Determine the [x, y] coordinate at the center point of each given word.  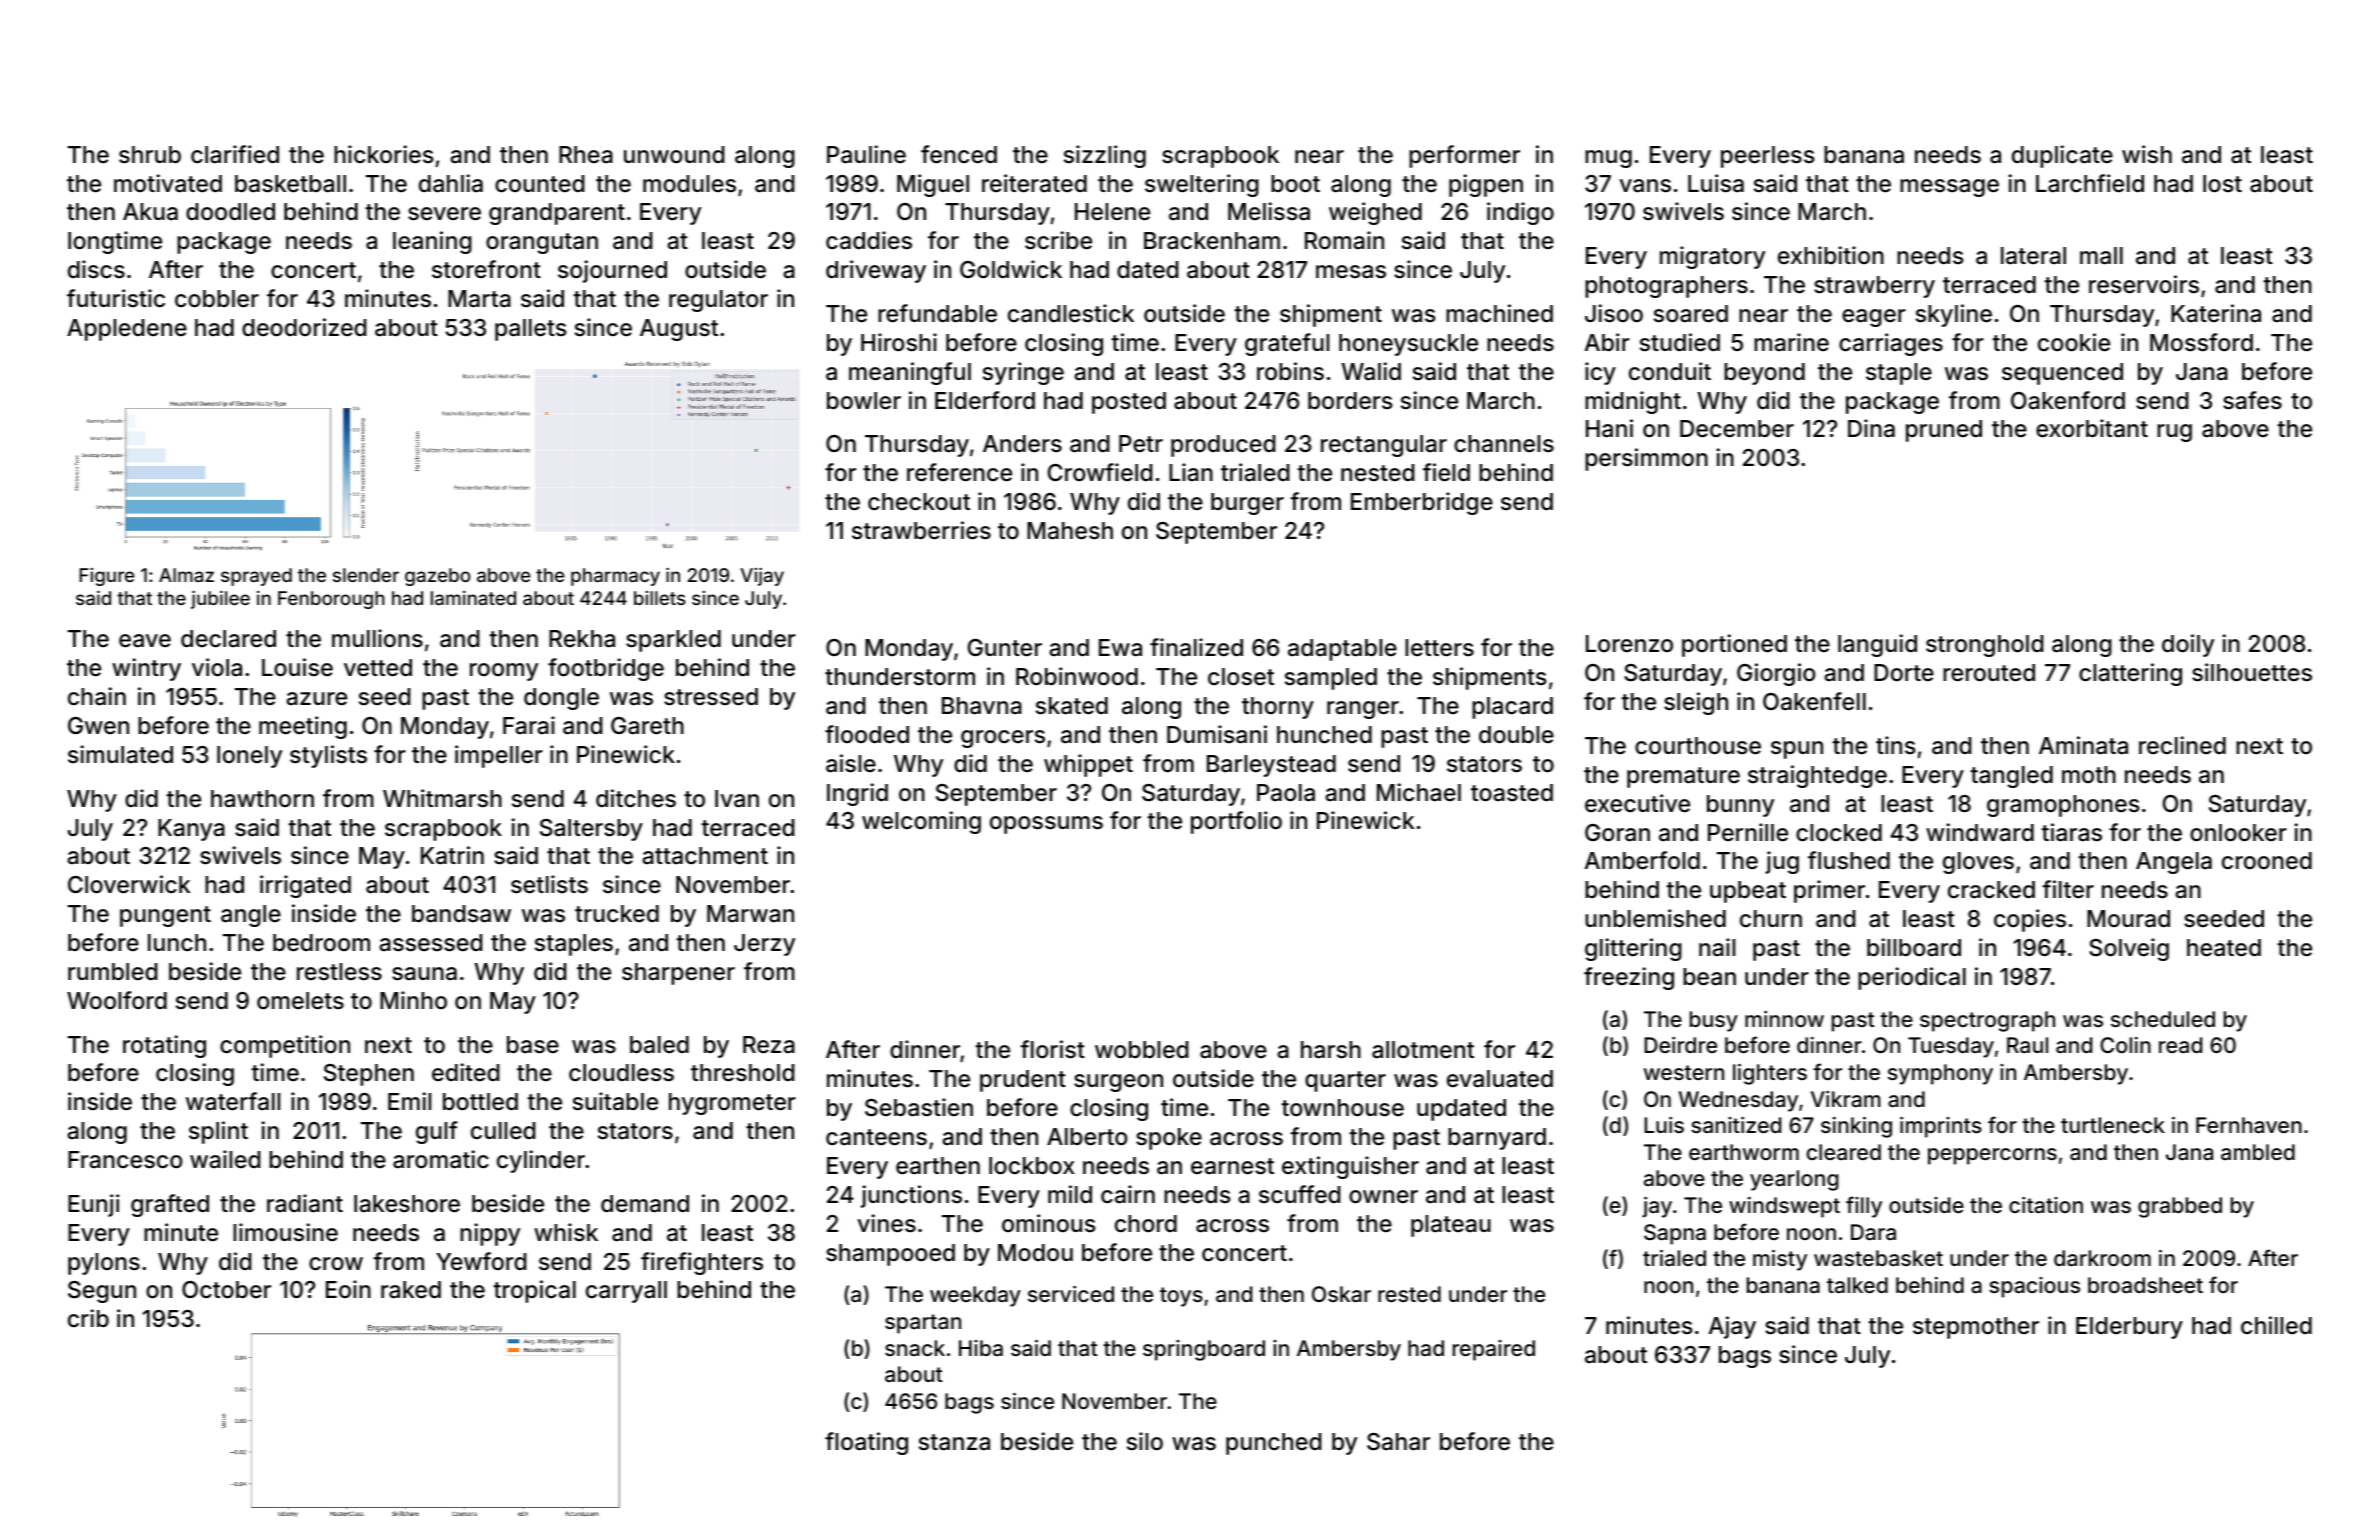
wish [2147, 154]
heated [2224, 948]
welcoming [921, 822]
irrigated [305, 886]
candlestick [1071, 313]
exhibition [1831, 255]
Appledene [127, 330]
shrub [150, 155]
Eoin [348, 1289]
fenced [959, 154]
